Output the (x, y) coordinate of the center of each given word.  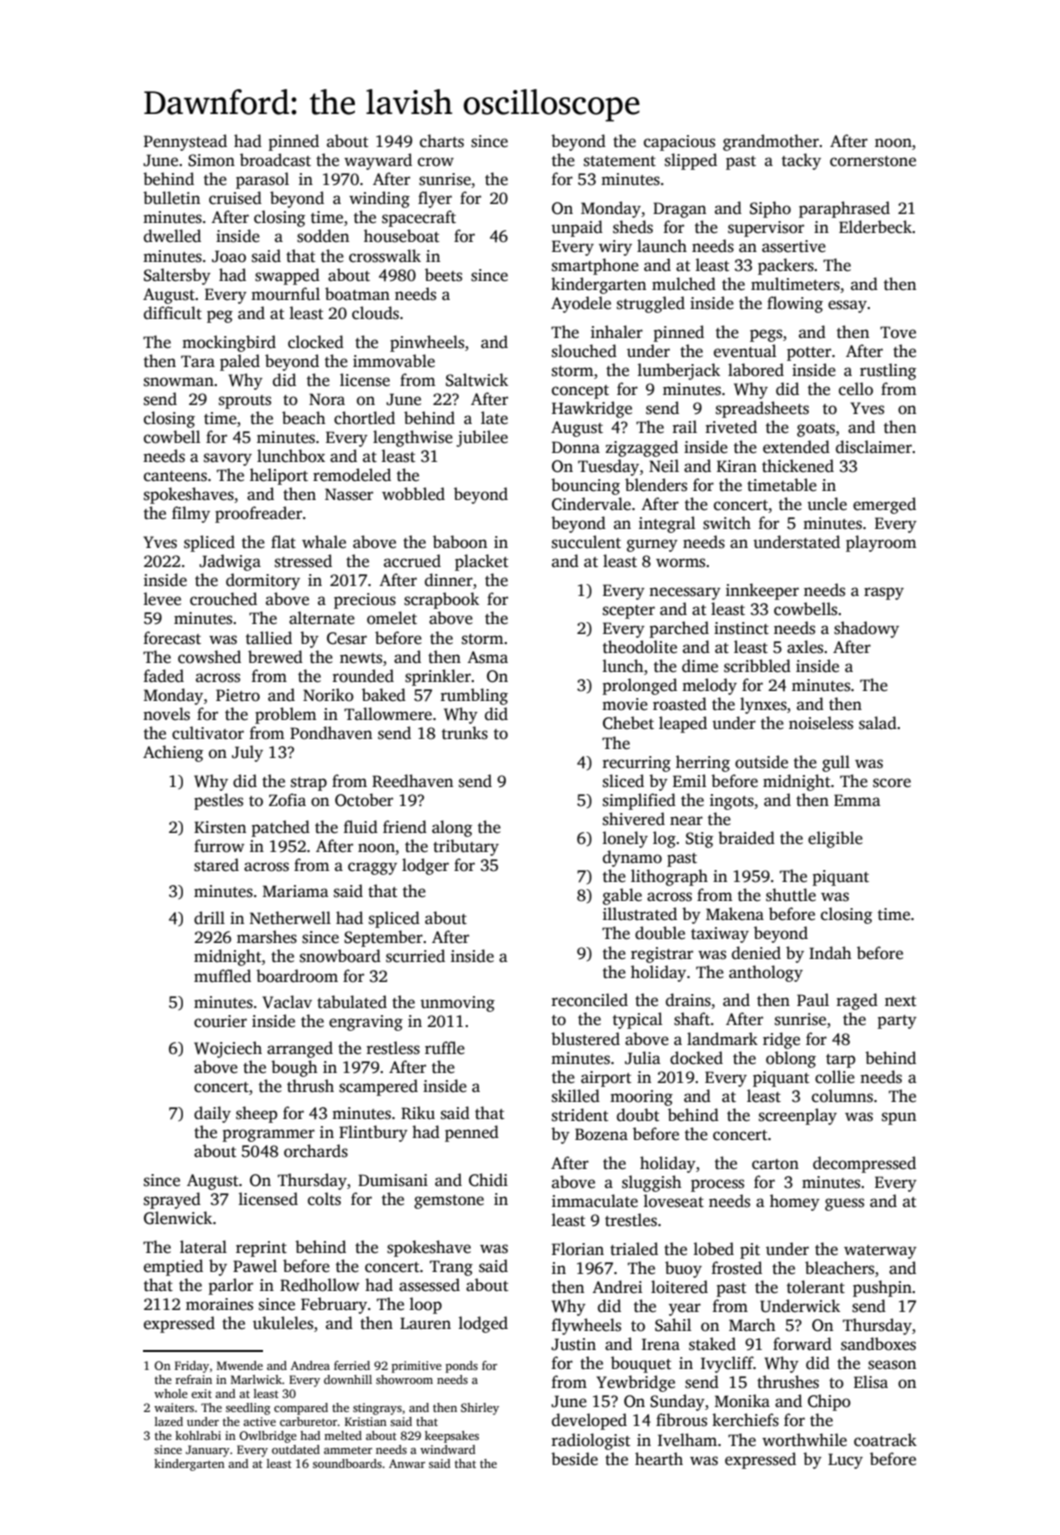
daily (212, 1114)
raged (857, 1001)
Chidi (488, 1180)
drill (209, 917)
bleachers (839, 1268)
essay (847, 306)
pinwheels (427, 343)
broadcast (275, 160)
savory (228, 459)
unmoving (457, 1004)
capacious (679, 143)
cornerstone (873, 161)
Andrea (310, 1365)
